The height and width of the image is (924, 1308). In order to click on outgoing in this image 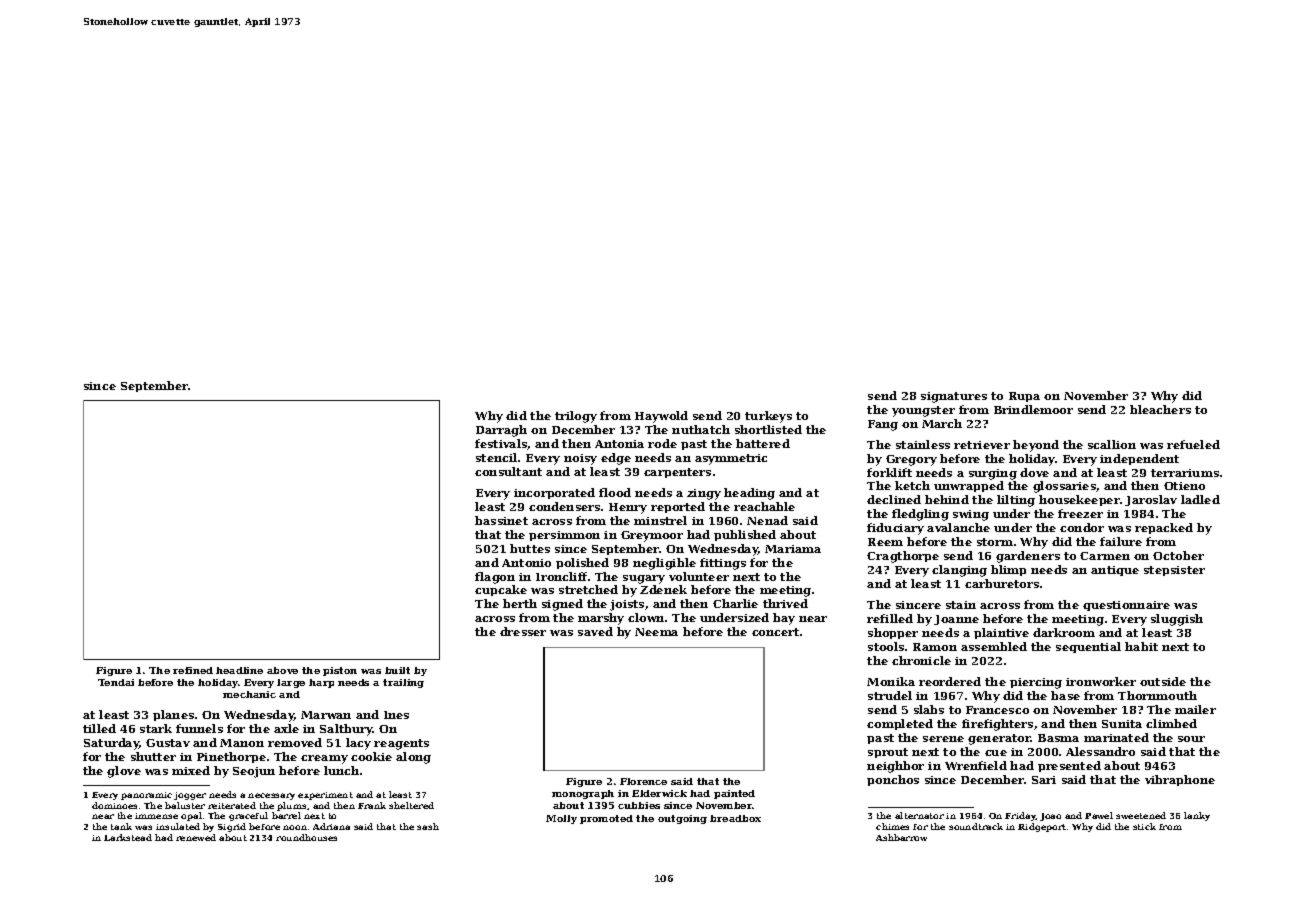, I will do `click(682, 819)`.
